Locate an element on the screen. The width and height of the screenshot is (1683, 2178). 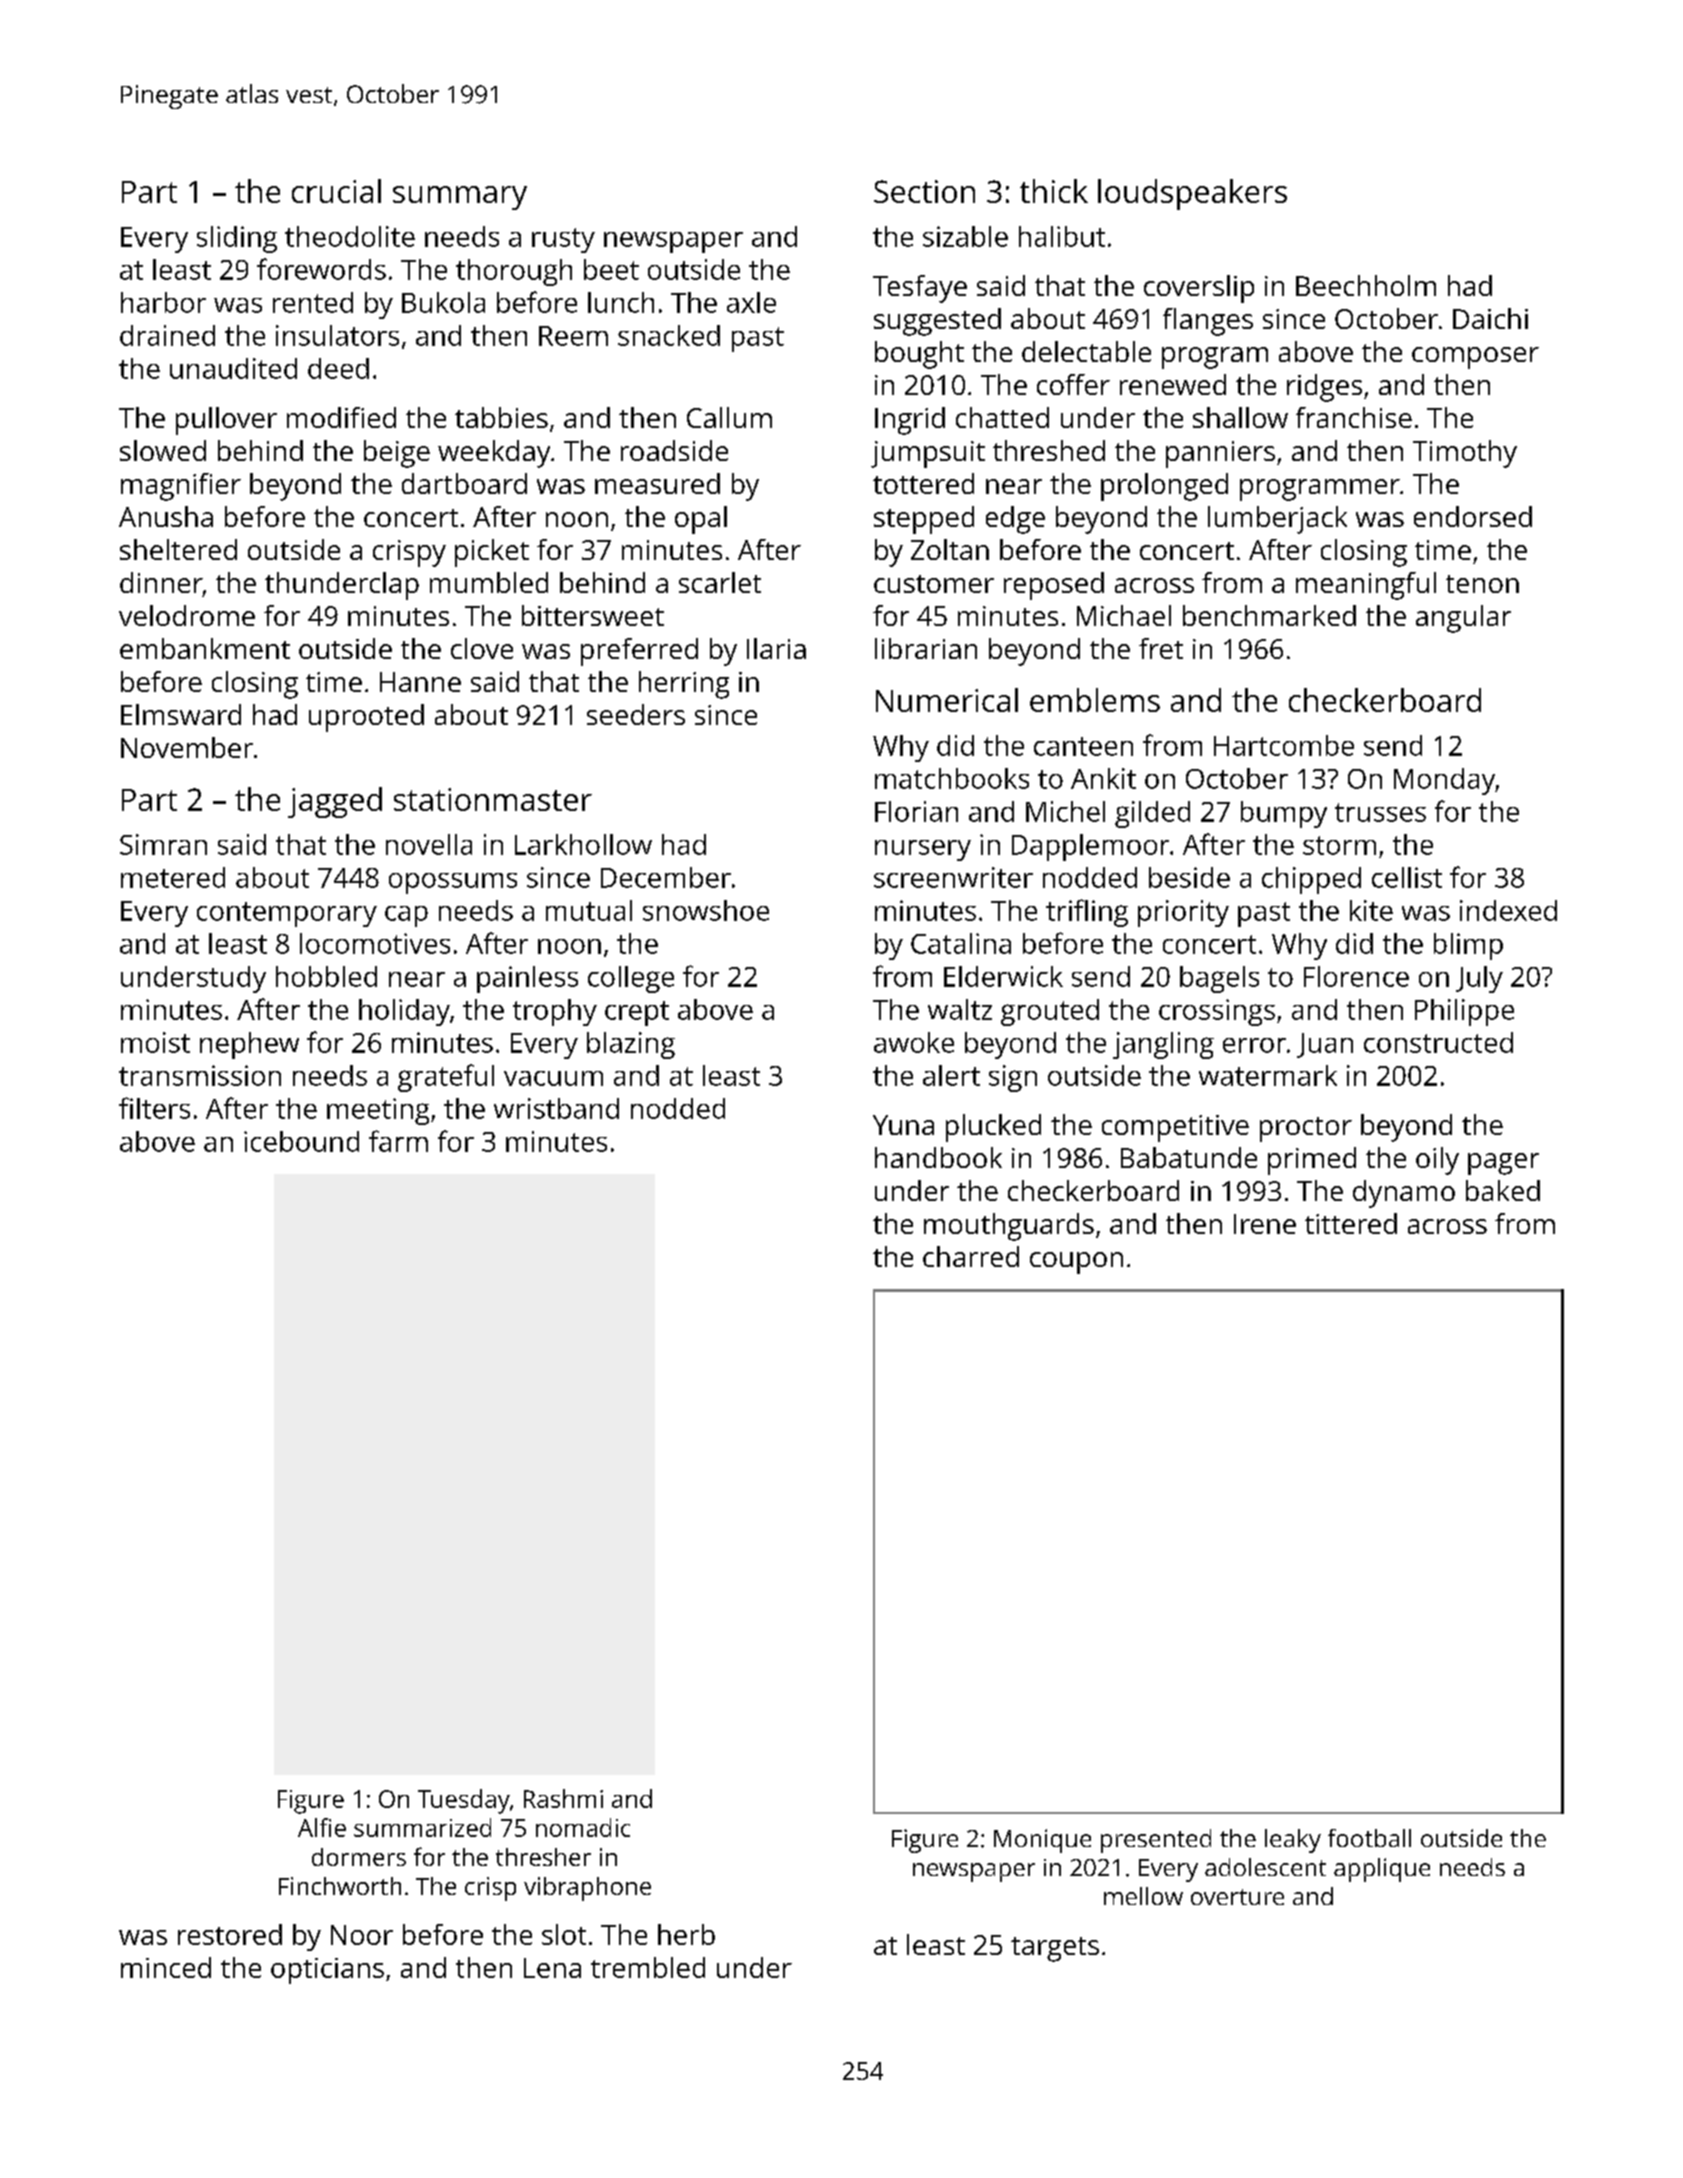
customer is located at coordinates (934, 584).
